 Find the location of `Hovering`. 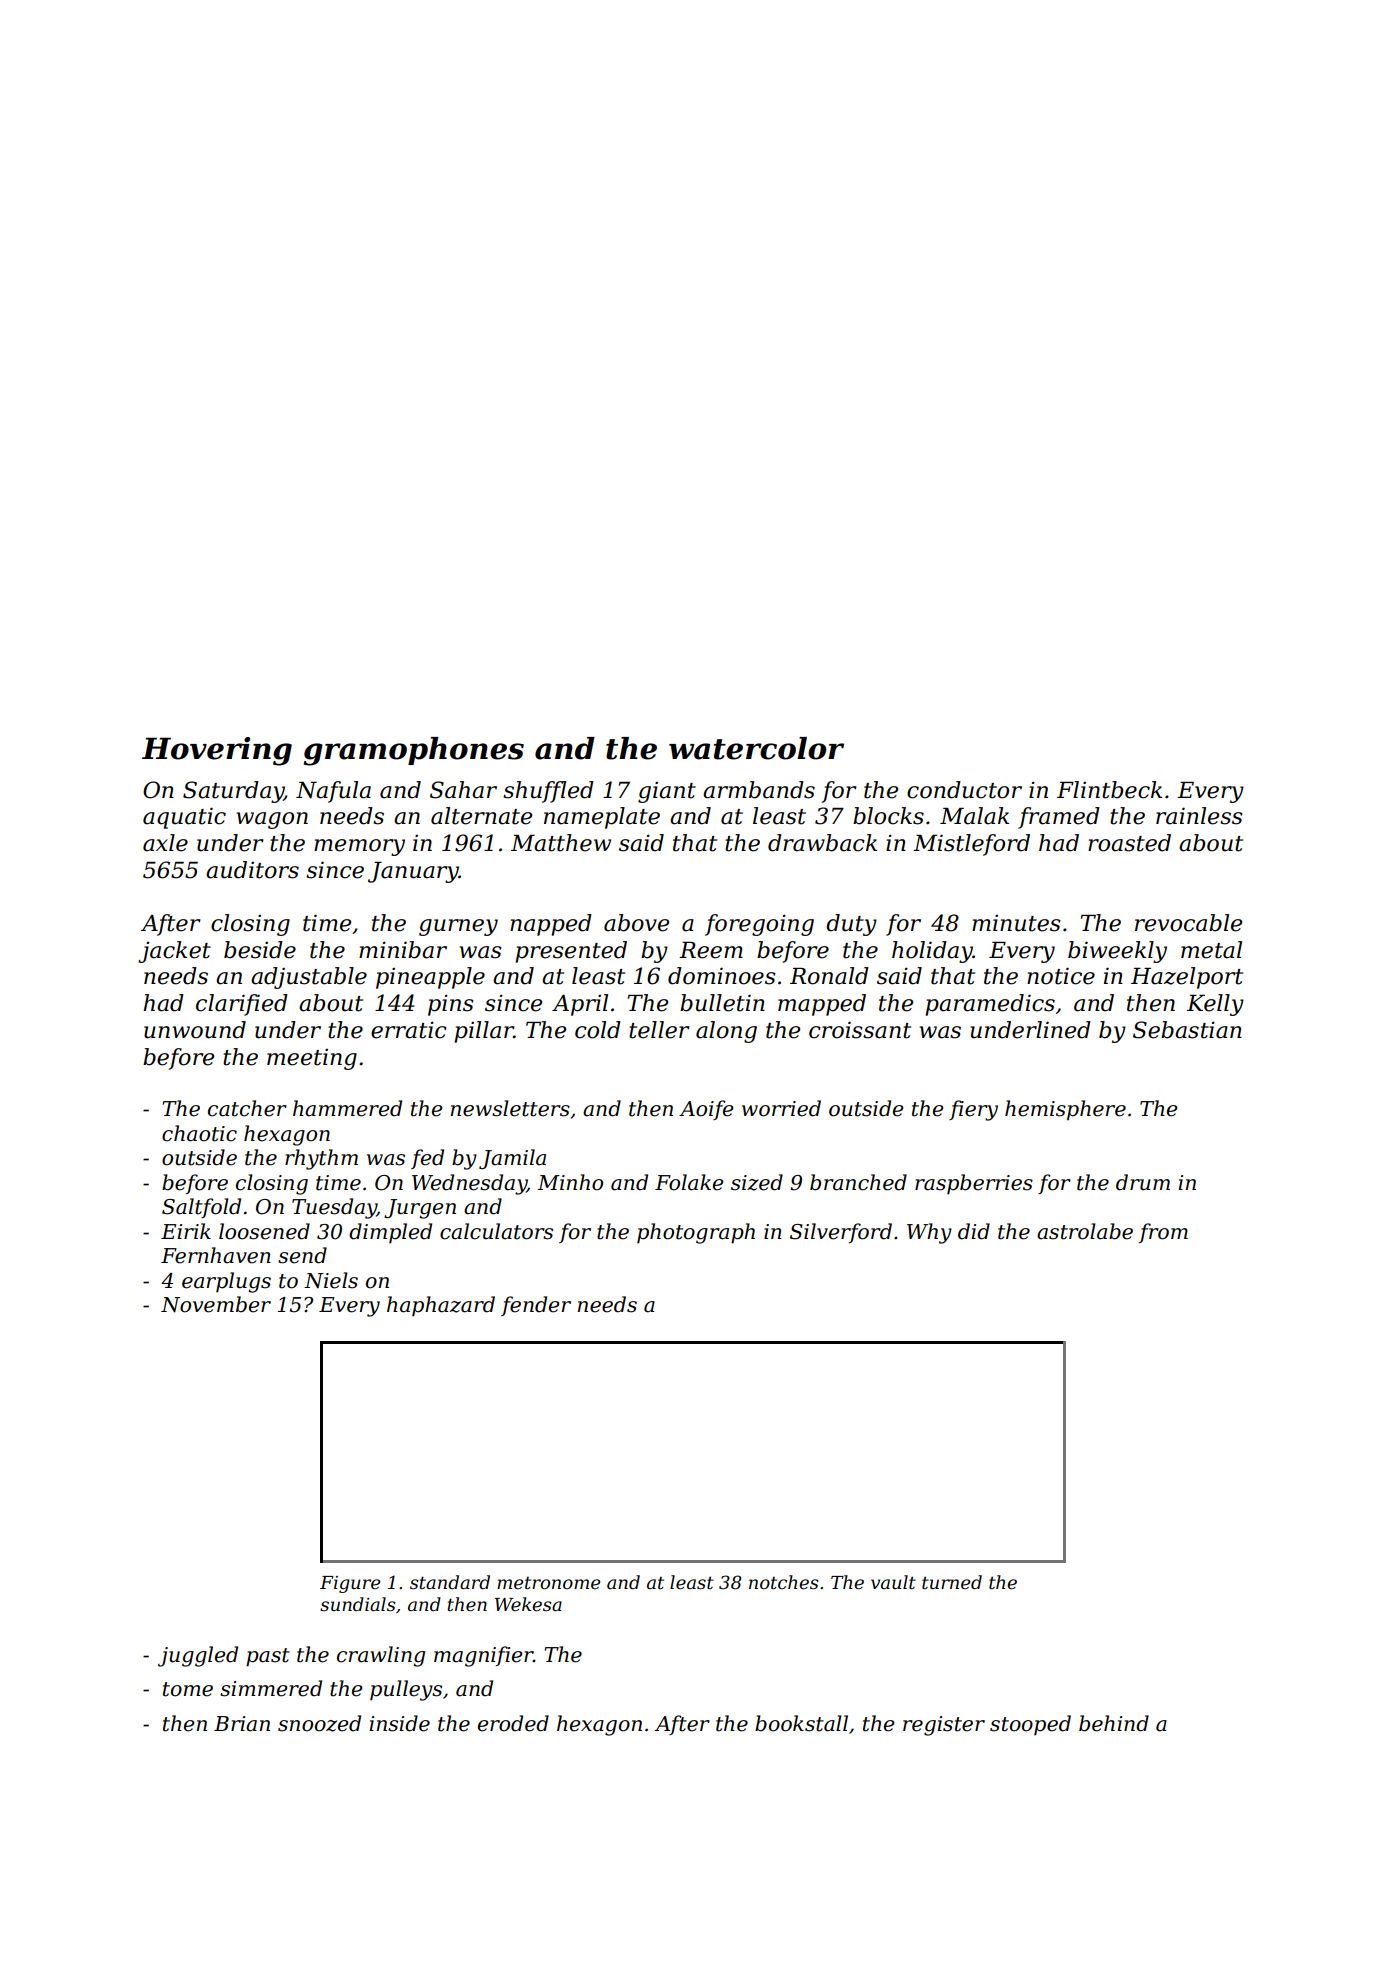

Hovering is located at coordinates (217, 751).
